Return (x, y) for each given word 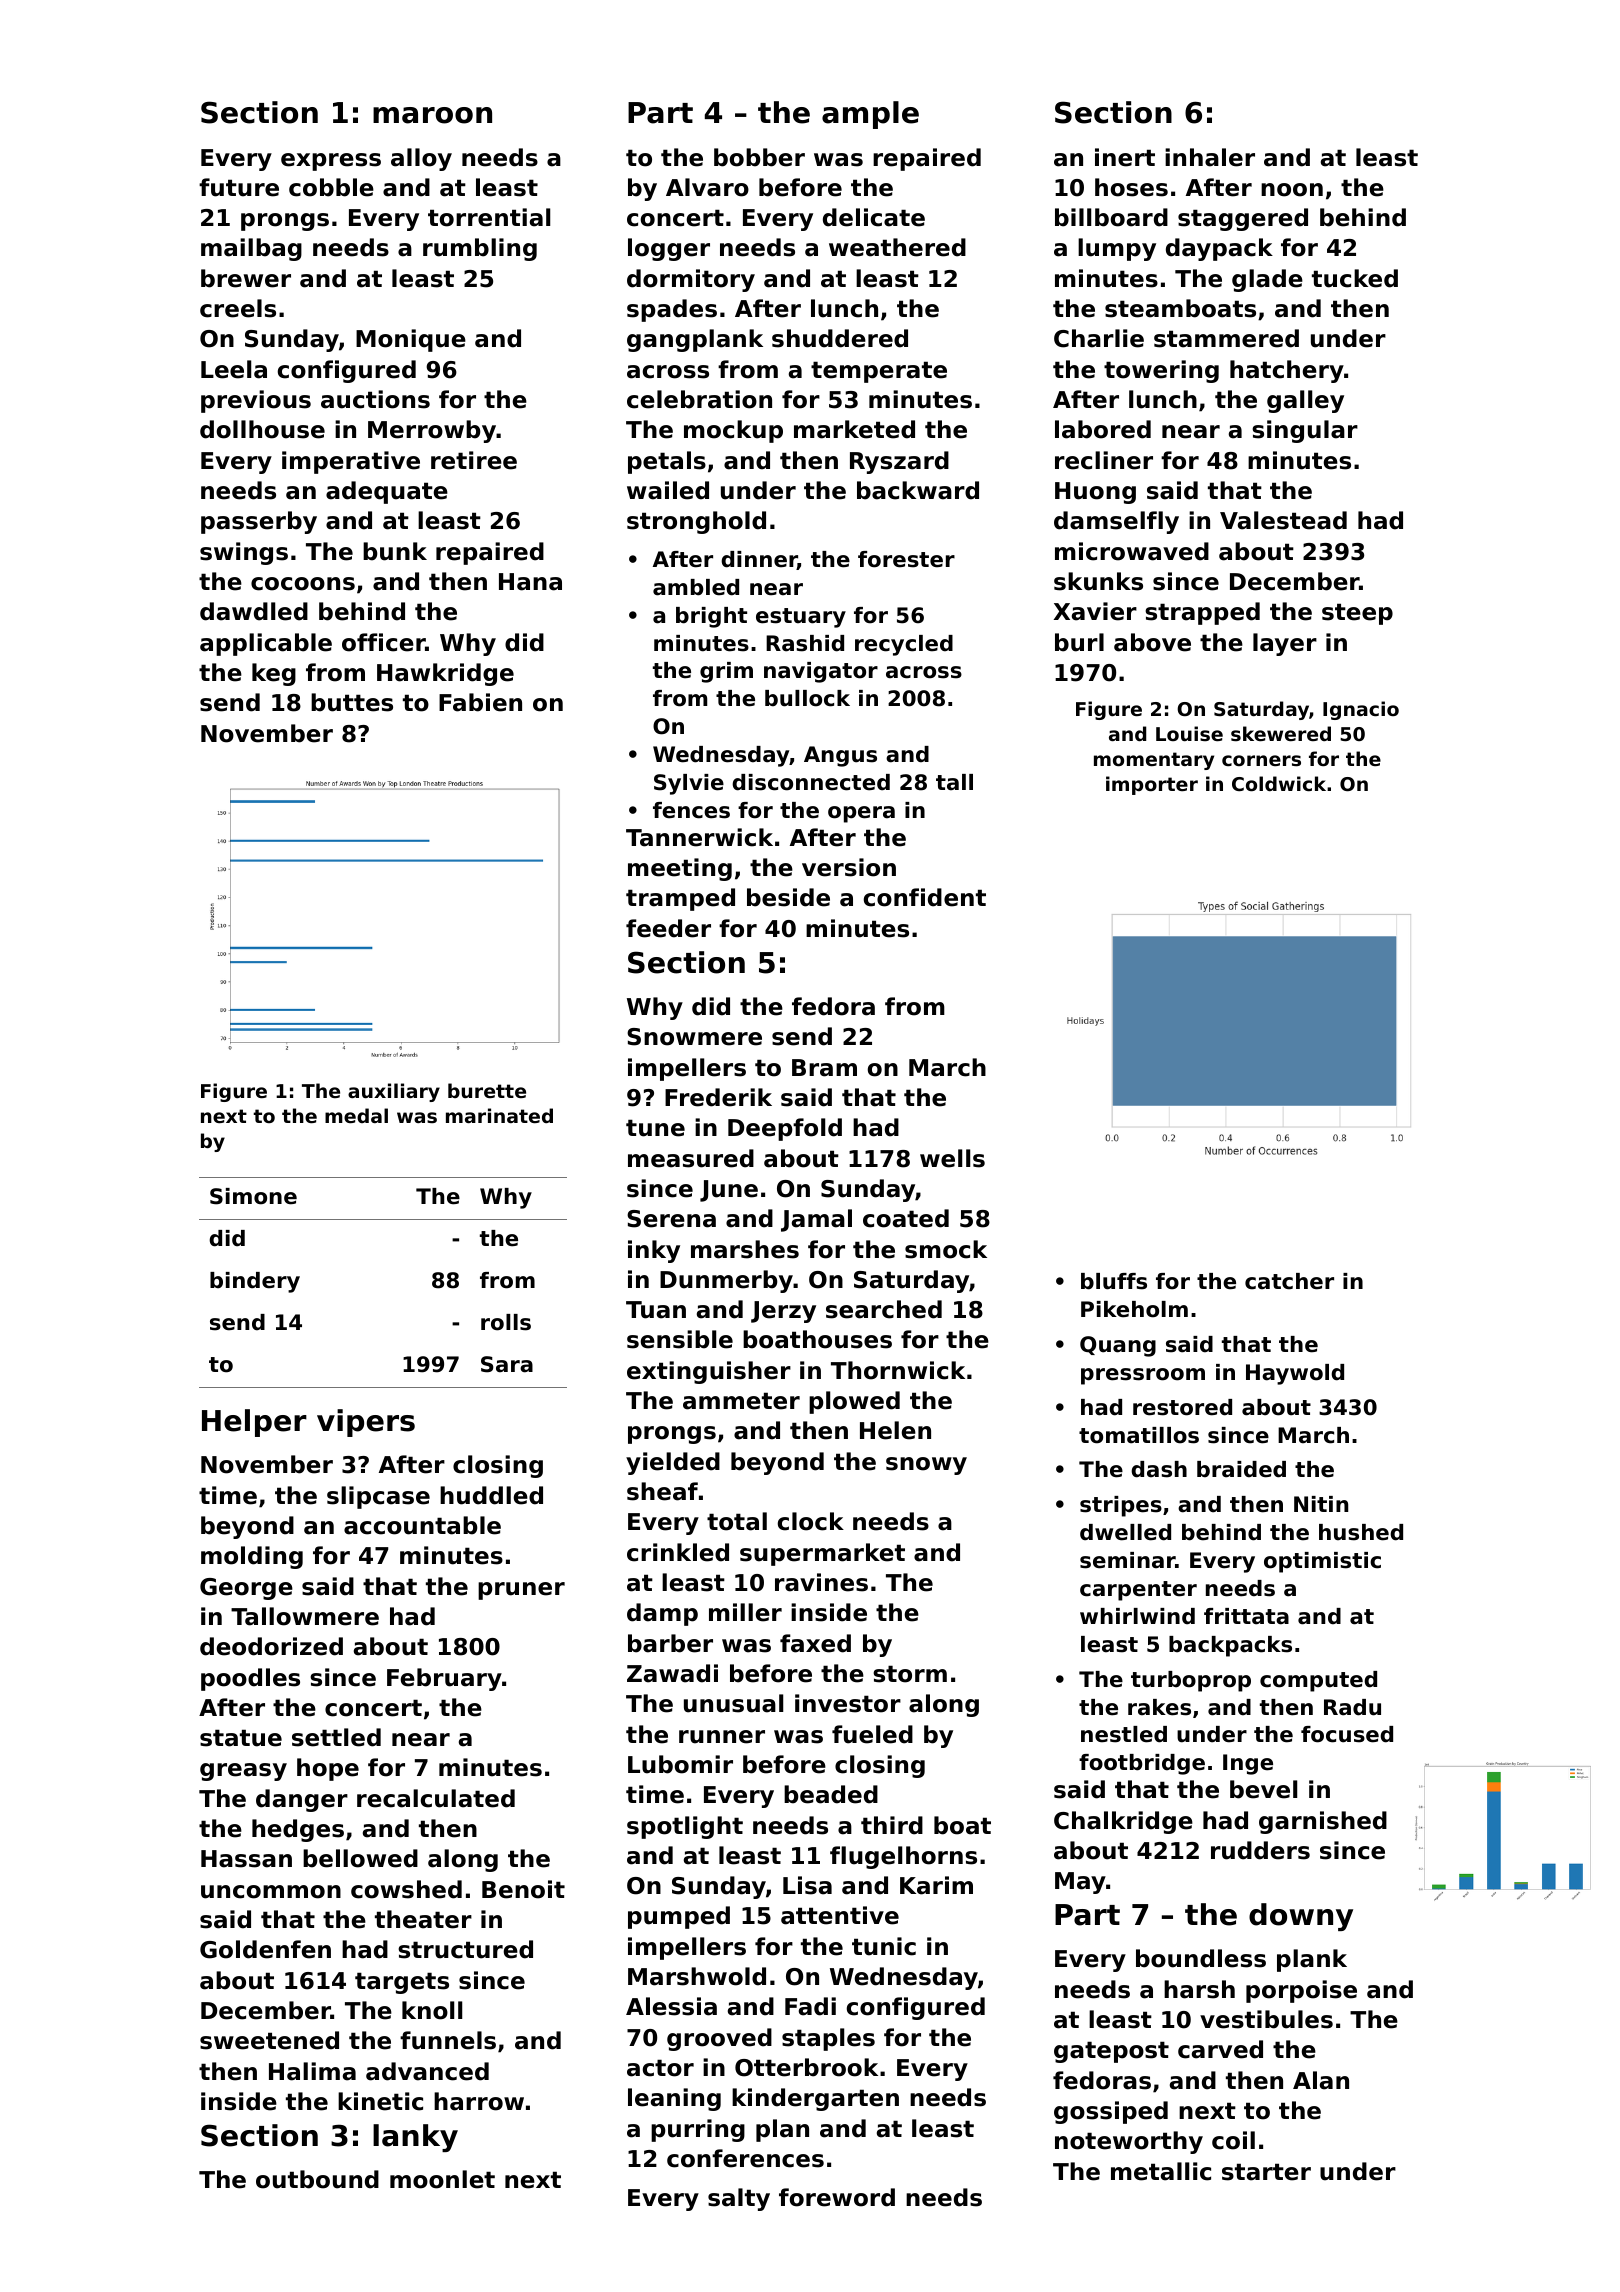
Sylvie (689, 784)
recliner (1104, 460)
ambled (696, 587)
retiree (474, 460)
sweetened (269, 2040)
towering (1161, 371)
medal (356, 1115)
